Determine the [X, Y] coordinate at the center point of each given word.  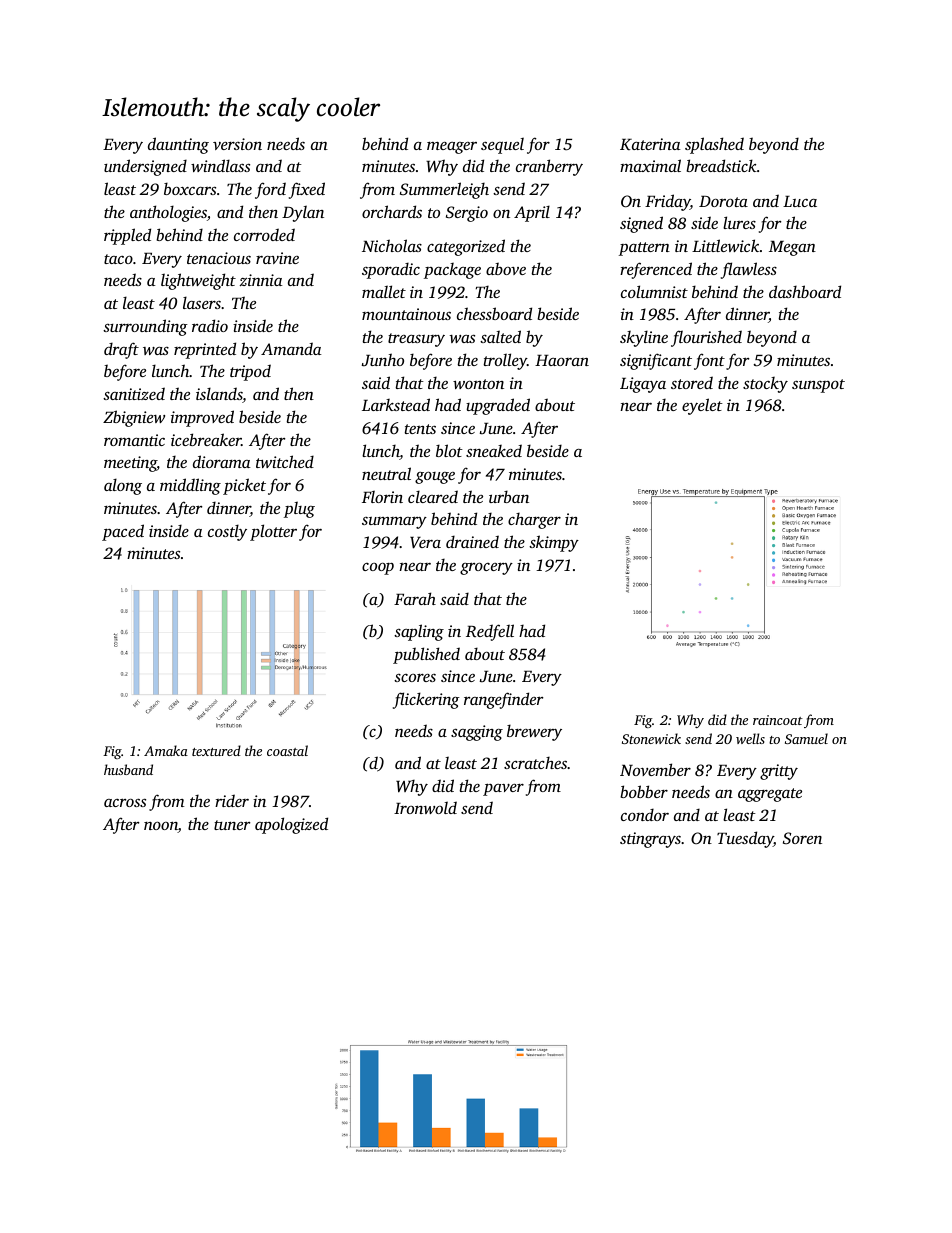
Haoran [562, 360]
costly [227, 532]
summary [394, 522]
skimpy [554, 543]
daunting [178, 145]
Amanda [291, 348]
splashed [714, 145]
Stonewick [651, 738]
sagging [477, 733]
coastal [287, 750]
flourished [706, 338]
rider [232, 800]
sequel [502, 145]
